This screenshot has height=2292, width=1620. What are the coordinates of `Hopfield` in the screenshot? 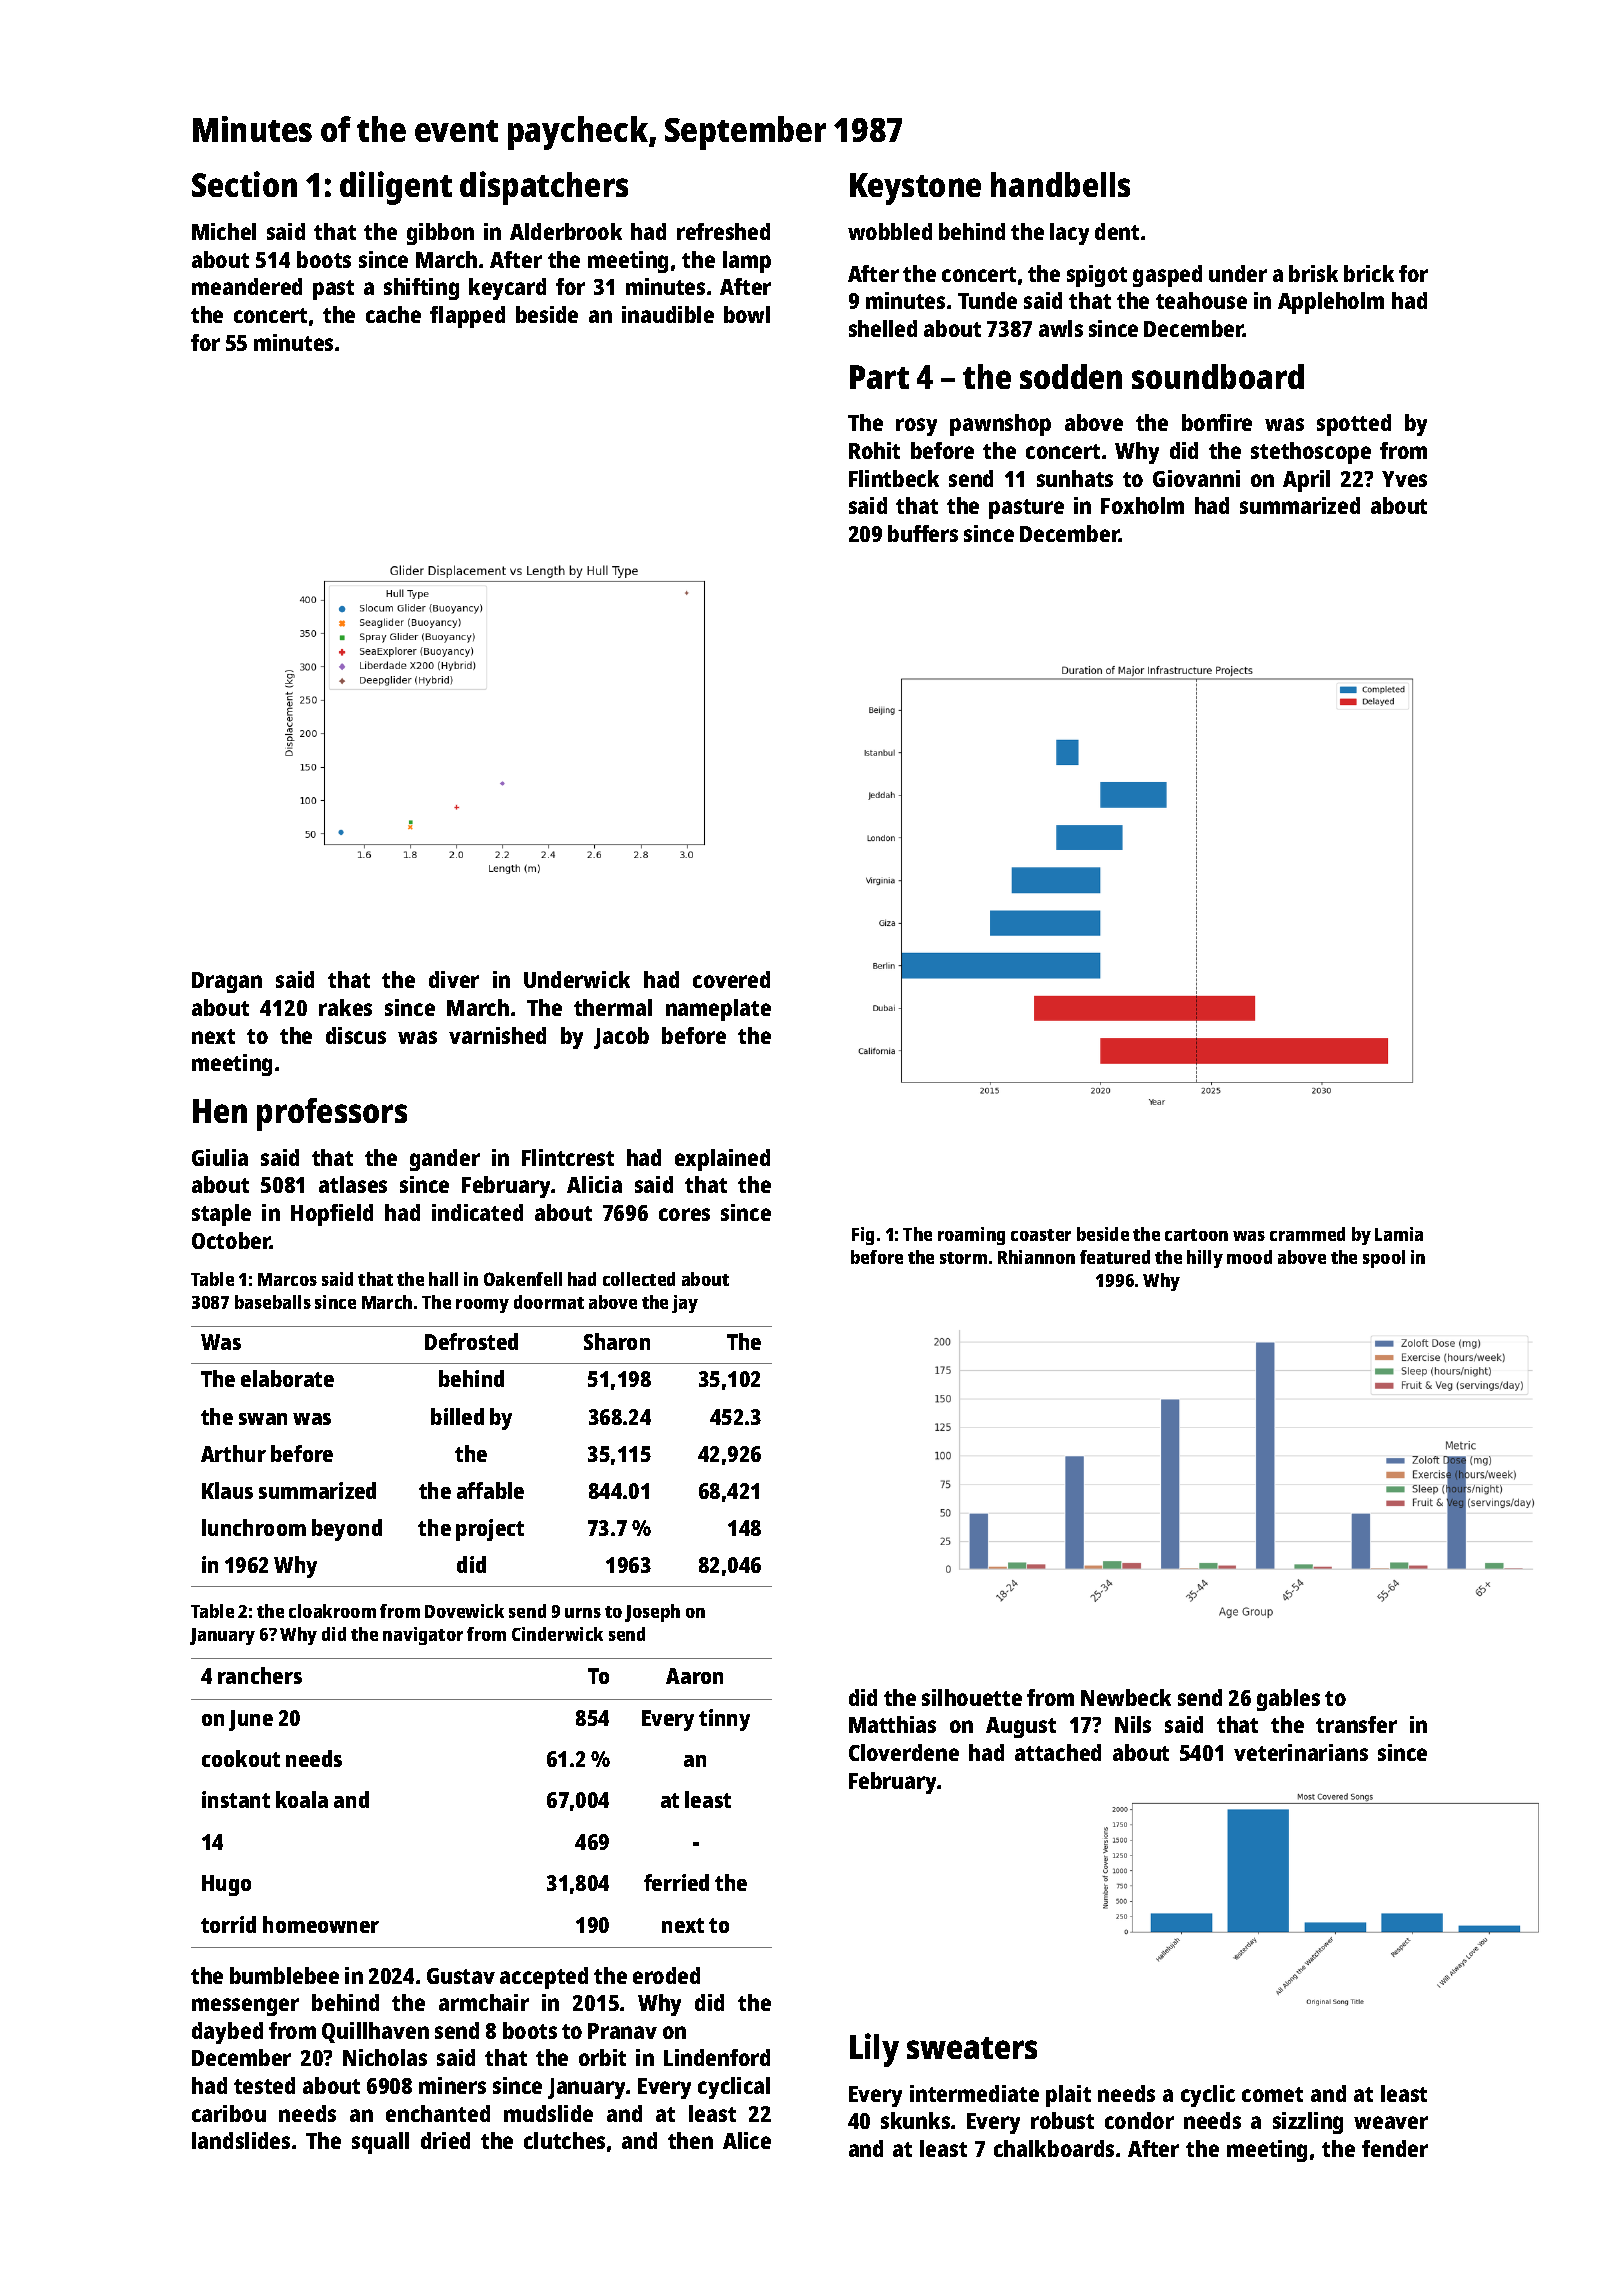 It's located at (332, 1215).
